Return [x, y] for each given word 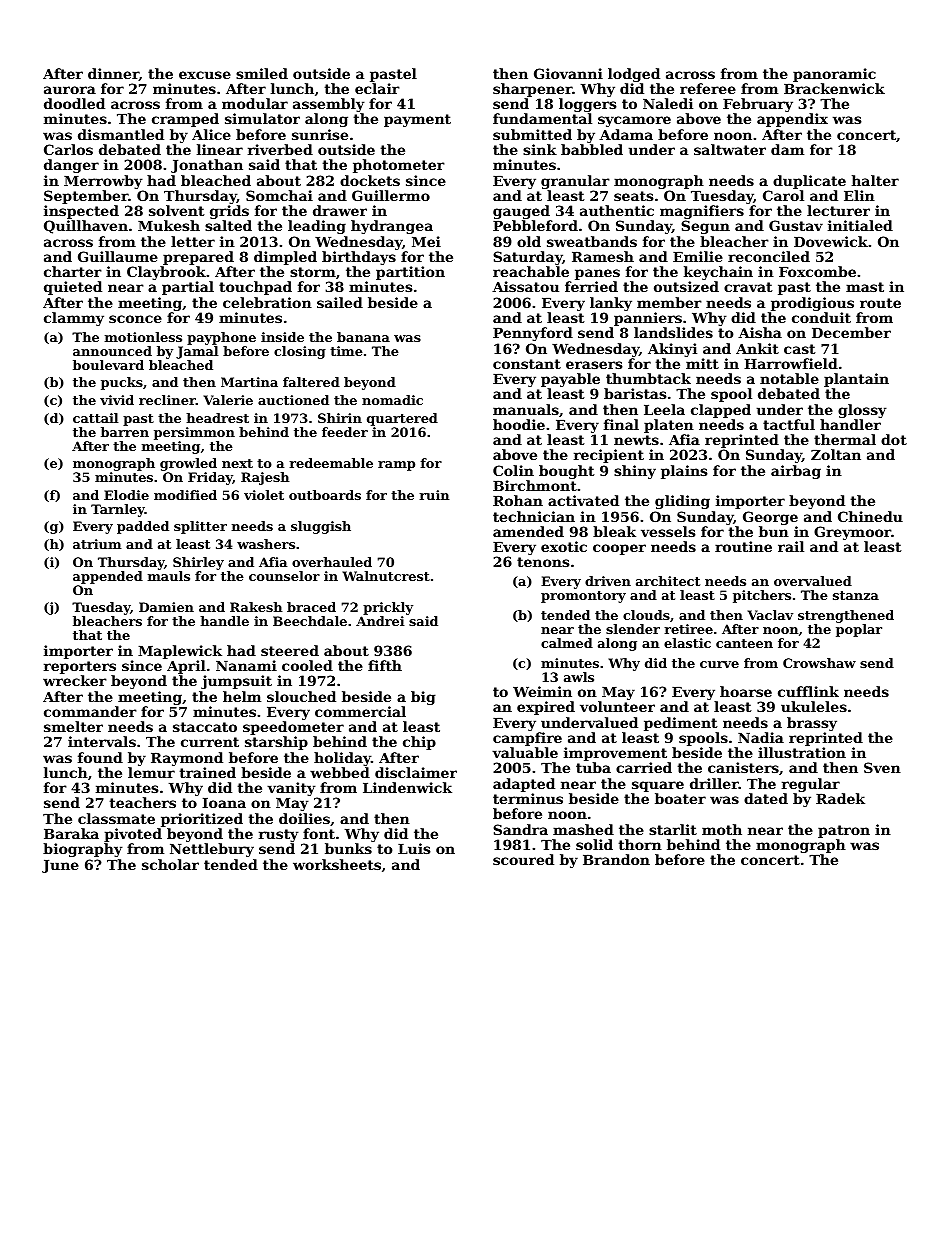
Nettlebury [212, 850]
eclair [377, 88]
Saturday [528, 258]
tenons [543, 562]
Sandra [520, 829]
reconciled [769, 256]
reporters [80, 667]
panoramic [834, 75]
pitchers [762, 596]
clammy [74, 319]
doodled [74, 103]
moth [722, 829]
